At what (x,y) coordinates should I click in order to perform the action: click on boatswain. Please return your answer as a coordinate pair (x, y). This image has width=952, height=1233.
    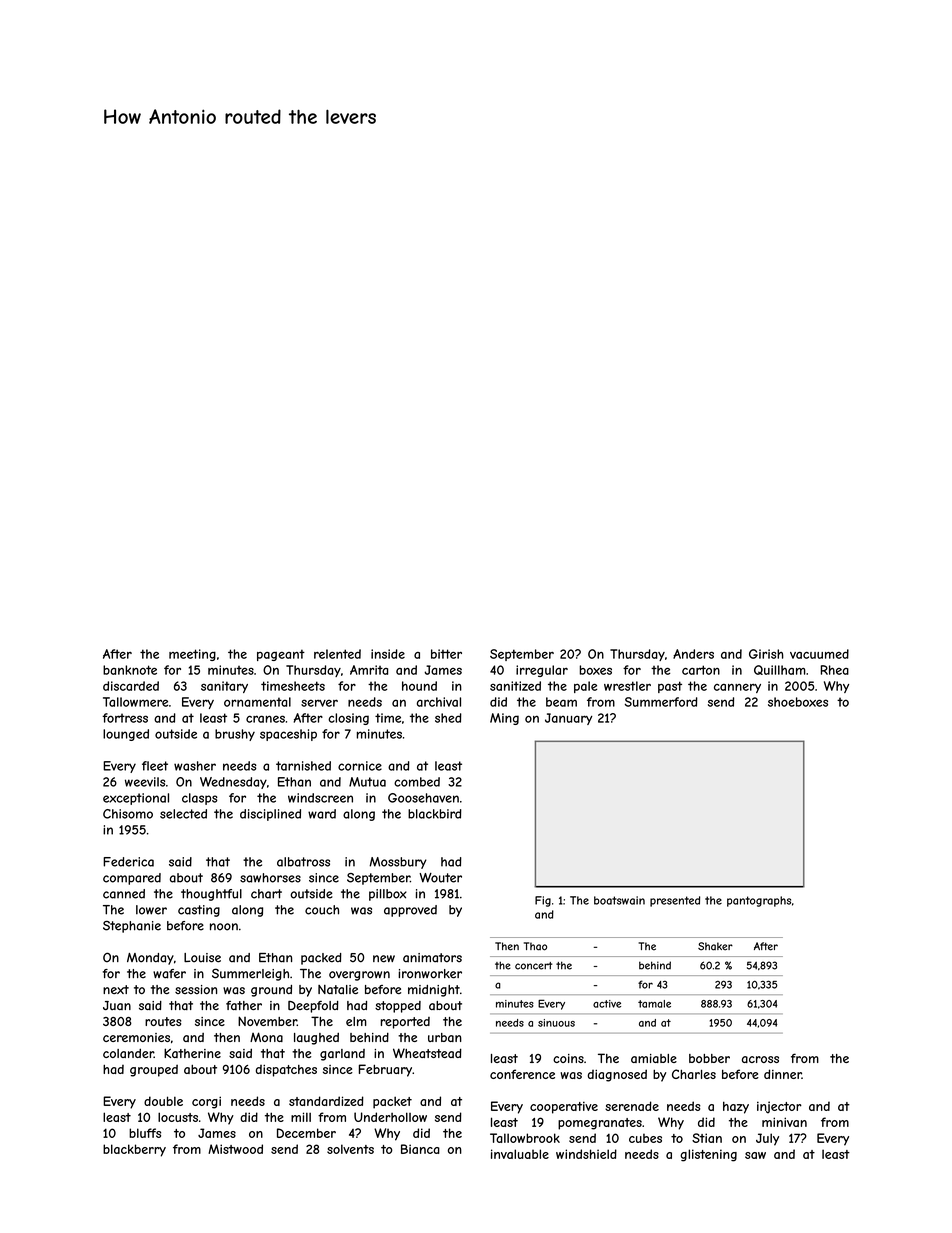
    Looking at the image, I should click on (619, 900).
